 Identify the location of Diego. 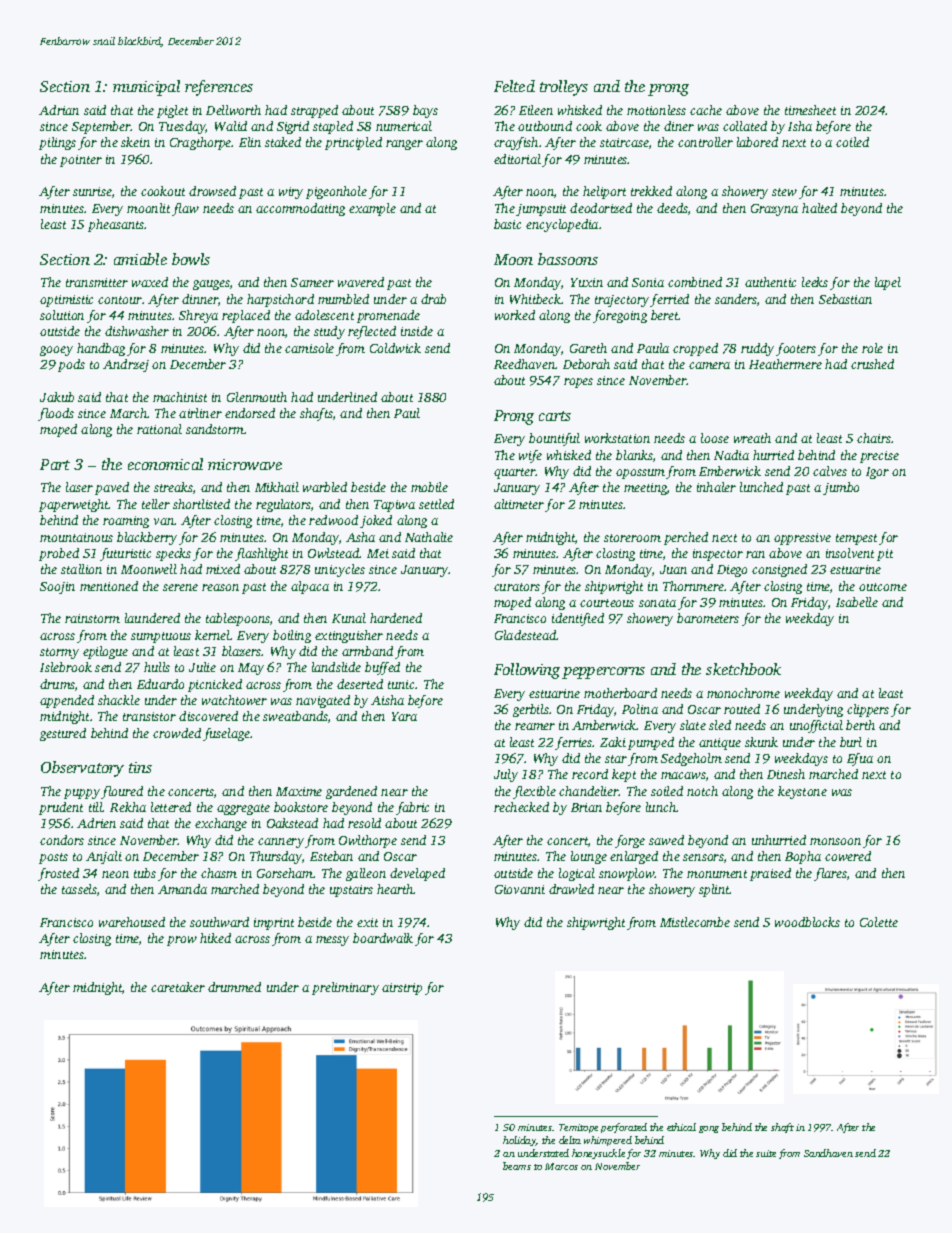
(732, 571).
